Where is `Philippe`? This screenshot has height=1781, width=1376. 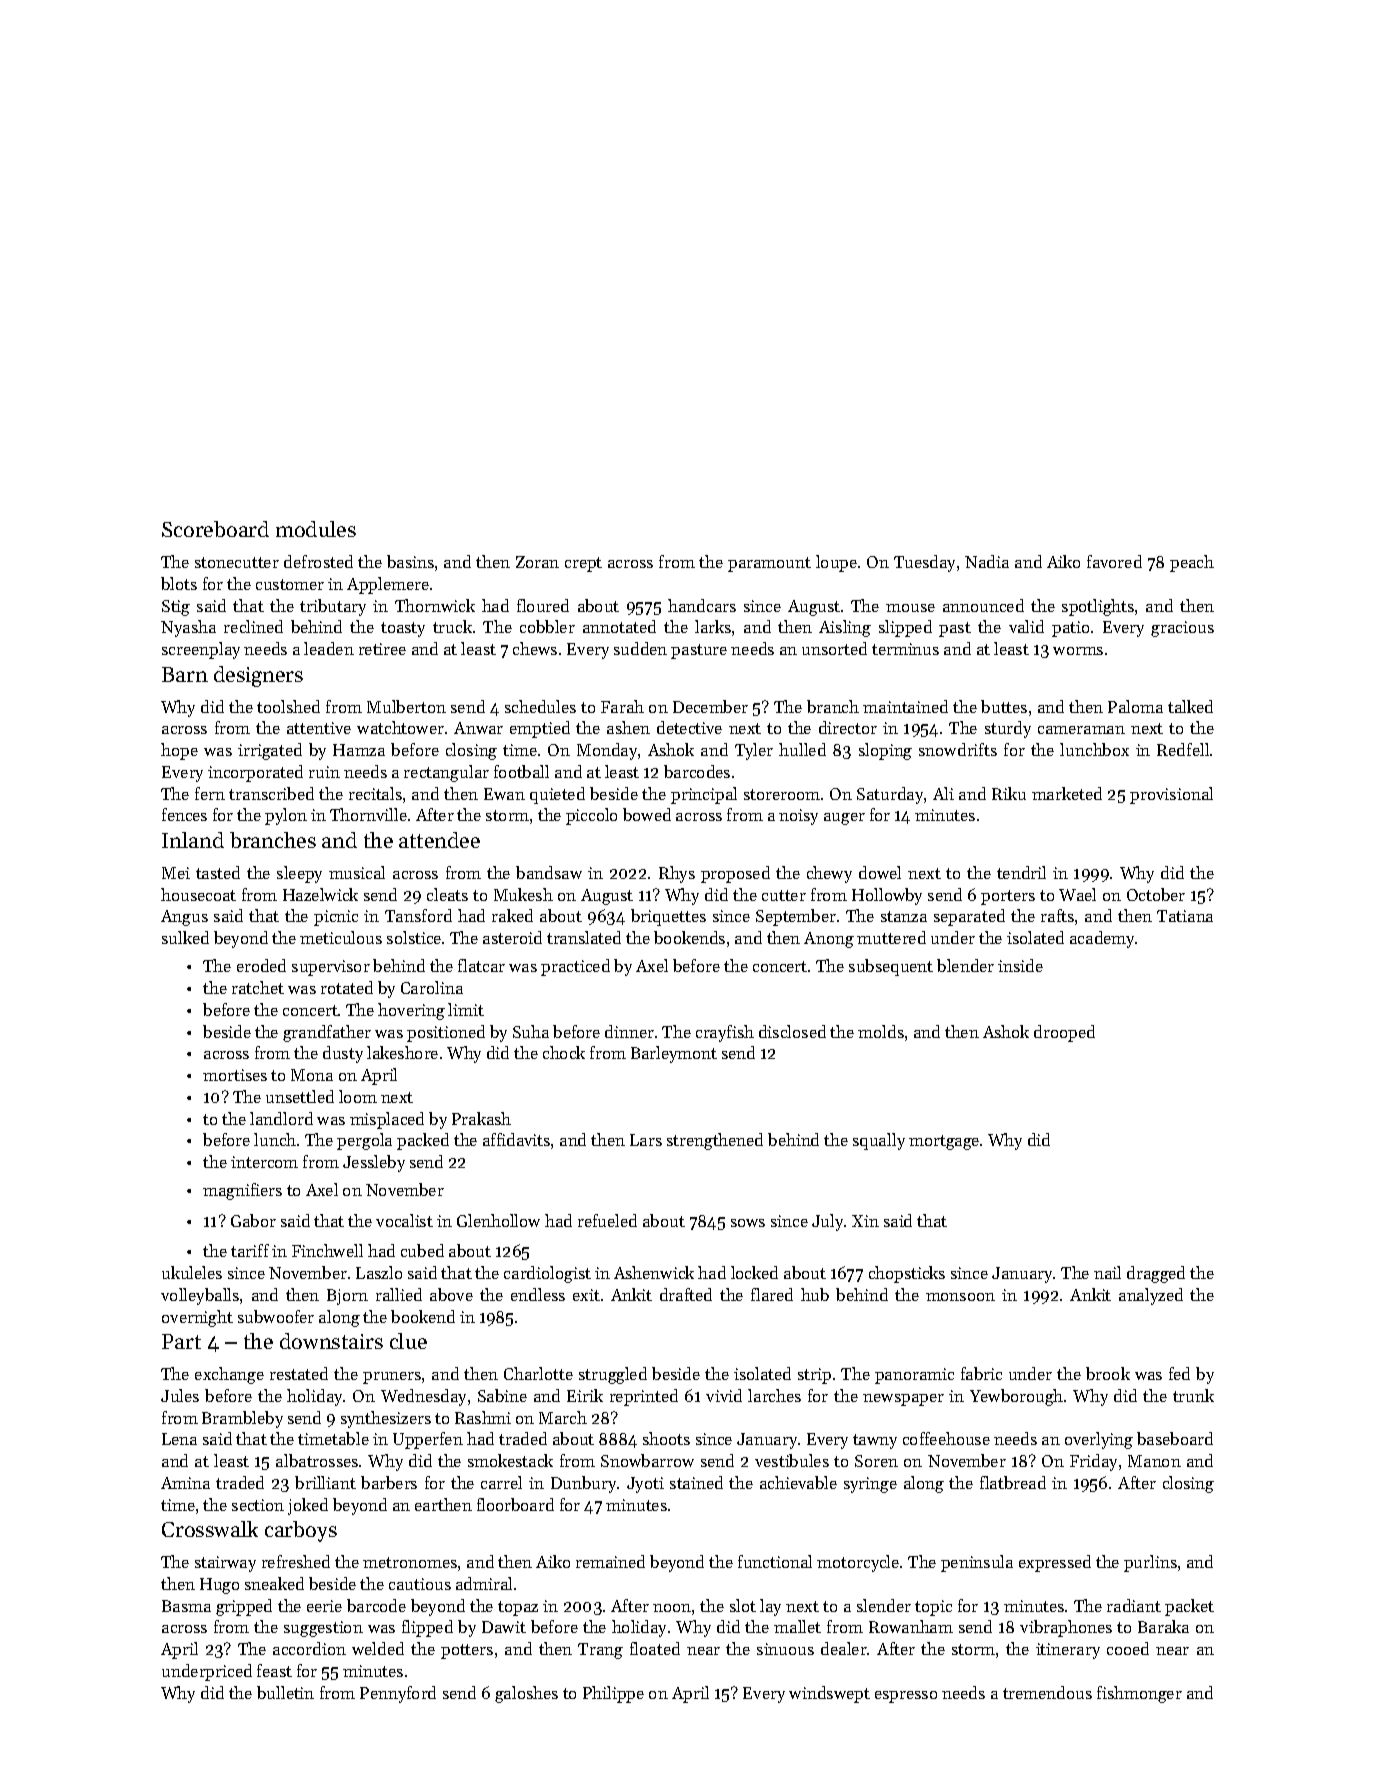 Philippe is located at coordinates (613, 1694).
